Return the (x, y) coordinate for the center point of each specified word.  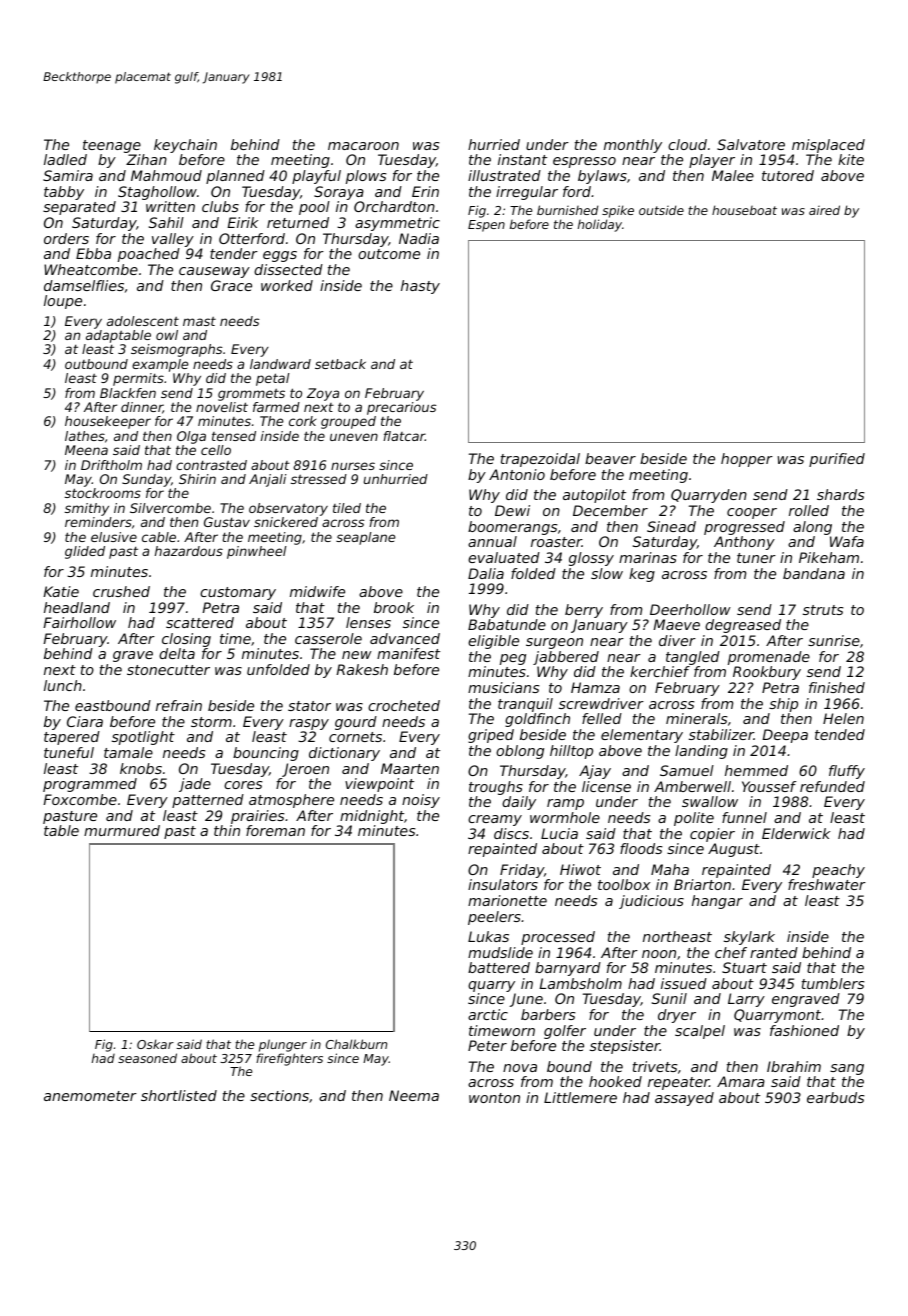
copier (712, 835)
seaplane (366, 538)
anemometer (90, 1096)
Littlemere (580, 1097)
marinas (648, 557)
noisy (421, 801)
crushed (121, 591)
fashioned (804, 1030)
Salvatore (751, 144)
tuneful (69, 752)
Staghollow (157, 193)
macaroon (363, 146)
